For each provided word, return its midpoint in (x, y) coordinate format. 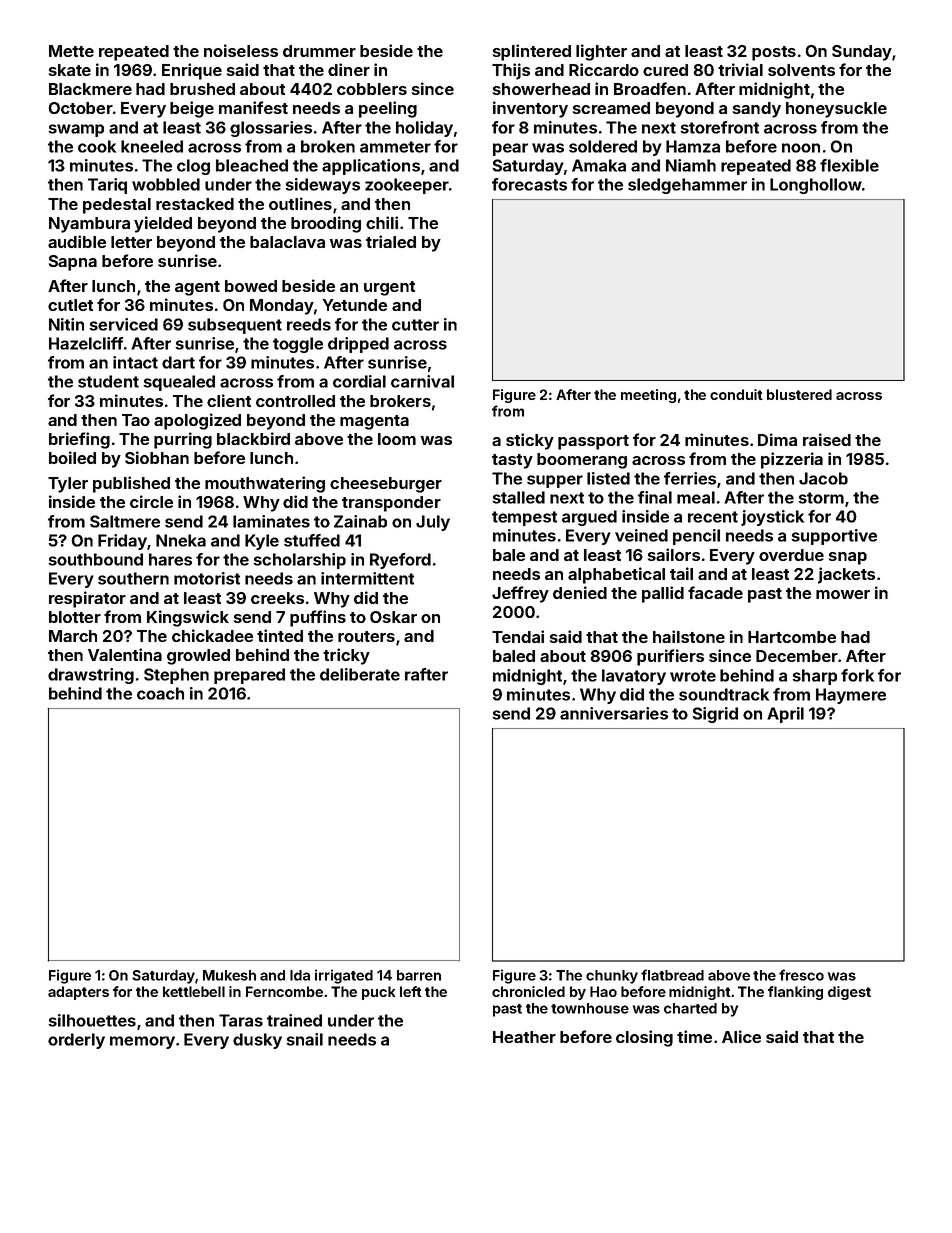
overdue (791, 555)
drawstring (91, 676)
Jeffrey (520, 594)
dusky (257, 1041)
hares (170, 559)
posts (774, 53)
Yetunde (354, 305)
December (797, 656)
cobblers (372, 89)
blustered (799, 394)
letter (131, 242)
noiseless (241, 50)
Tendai (518, 636)
